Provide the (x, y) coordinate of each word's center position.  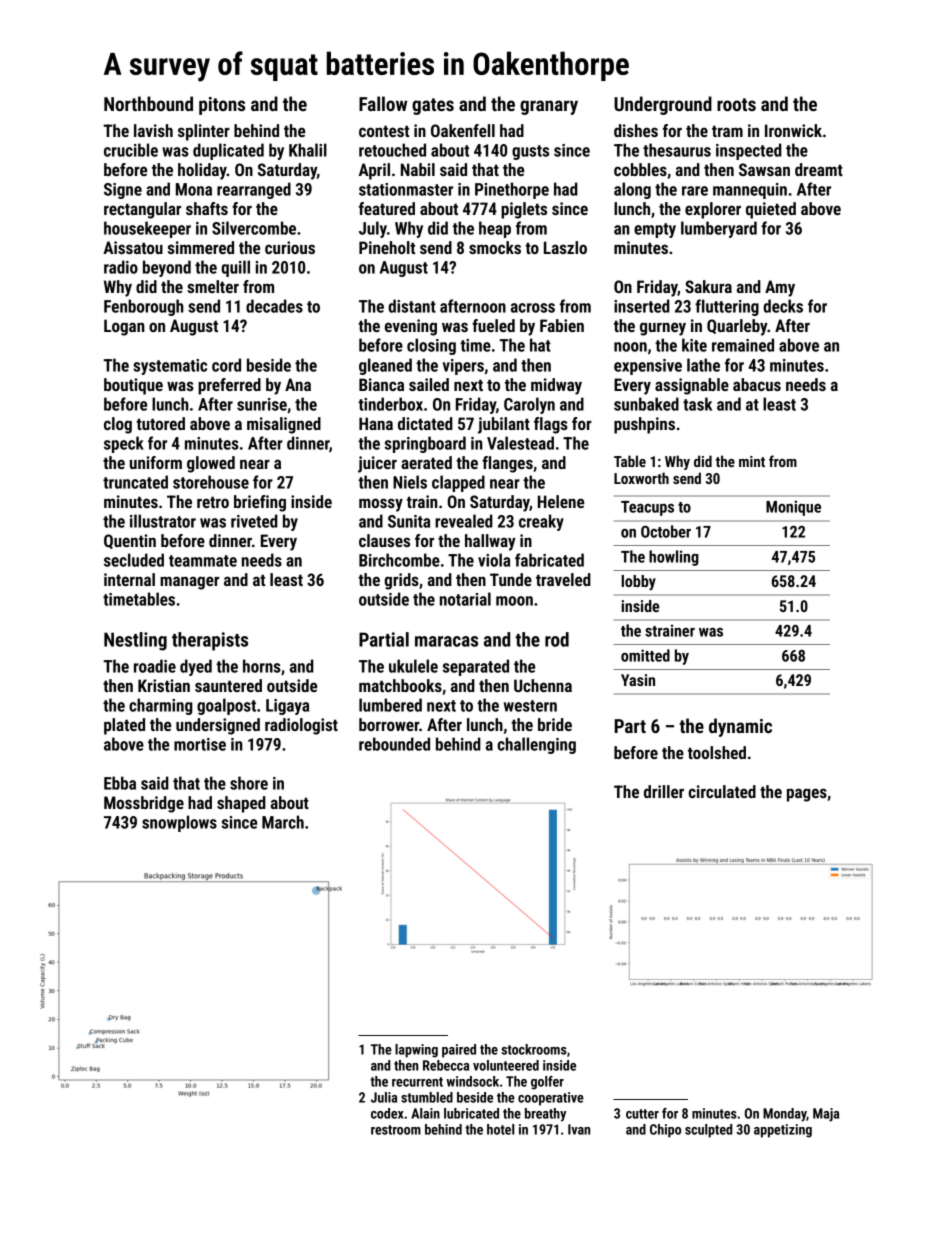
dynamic (740, 727)
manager (189, 583)
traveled (563, 579)
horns (262, 666)
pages (807, 795)
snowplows (179, 823)
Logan (124, 327)
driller (664, 791)
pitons (222, 106)
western (530, 706)
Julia (384, 1097)
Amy (780, 288)
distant (412, 306)
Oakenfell (463, 130)
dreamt (819, 169)
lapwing (416, 1051)
